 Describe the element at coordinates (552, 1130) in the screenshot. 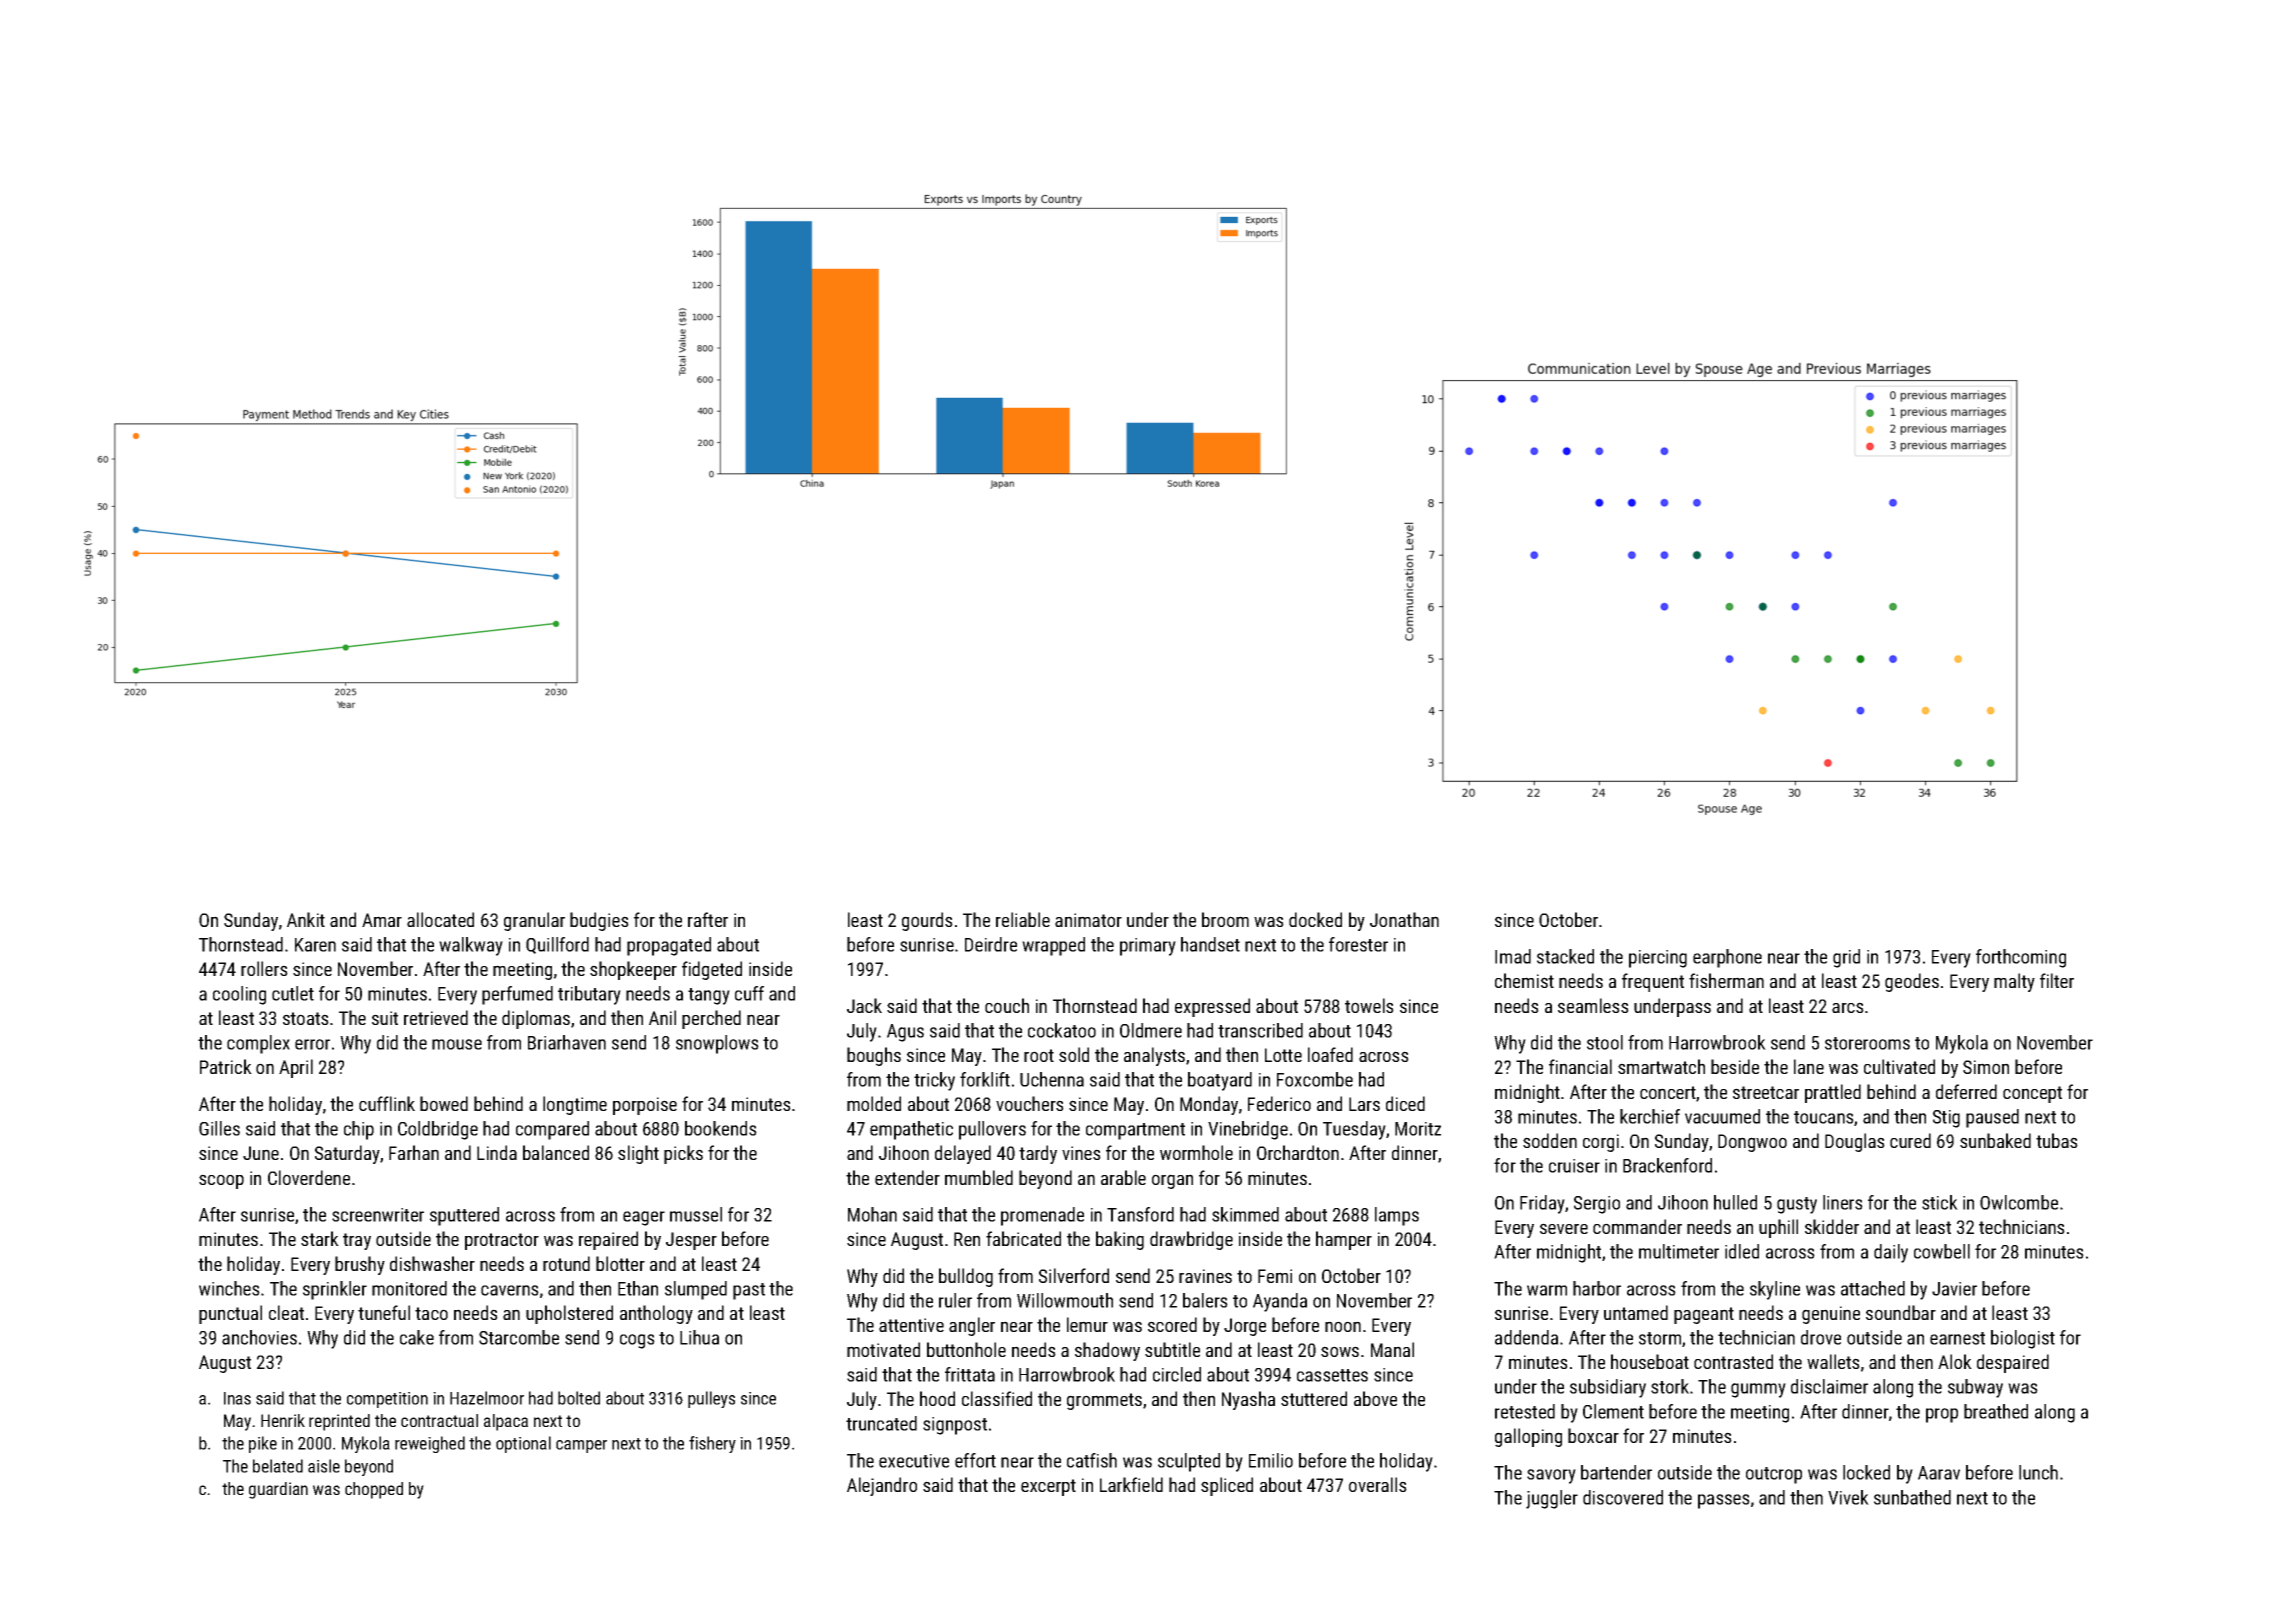

I see `compared` at that location.
